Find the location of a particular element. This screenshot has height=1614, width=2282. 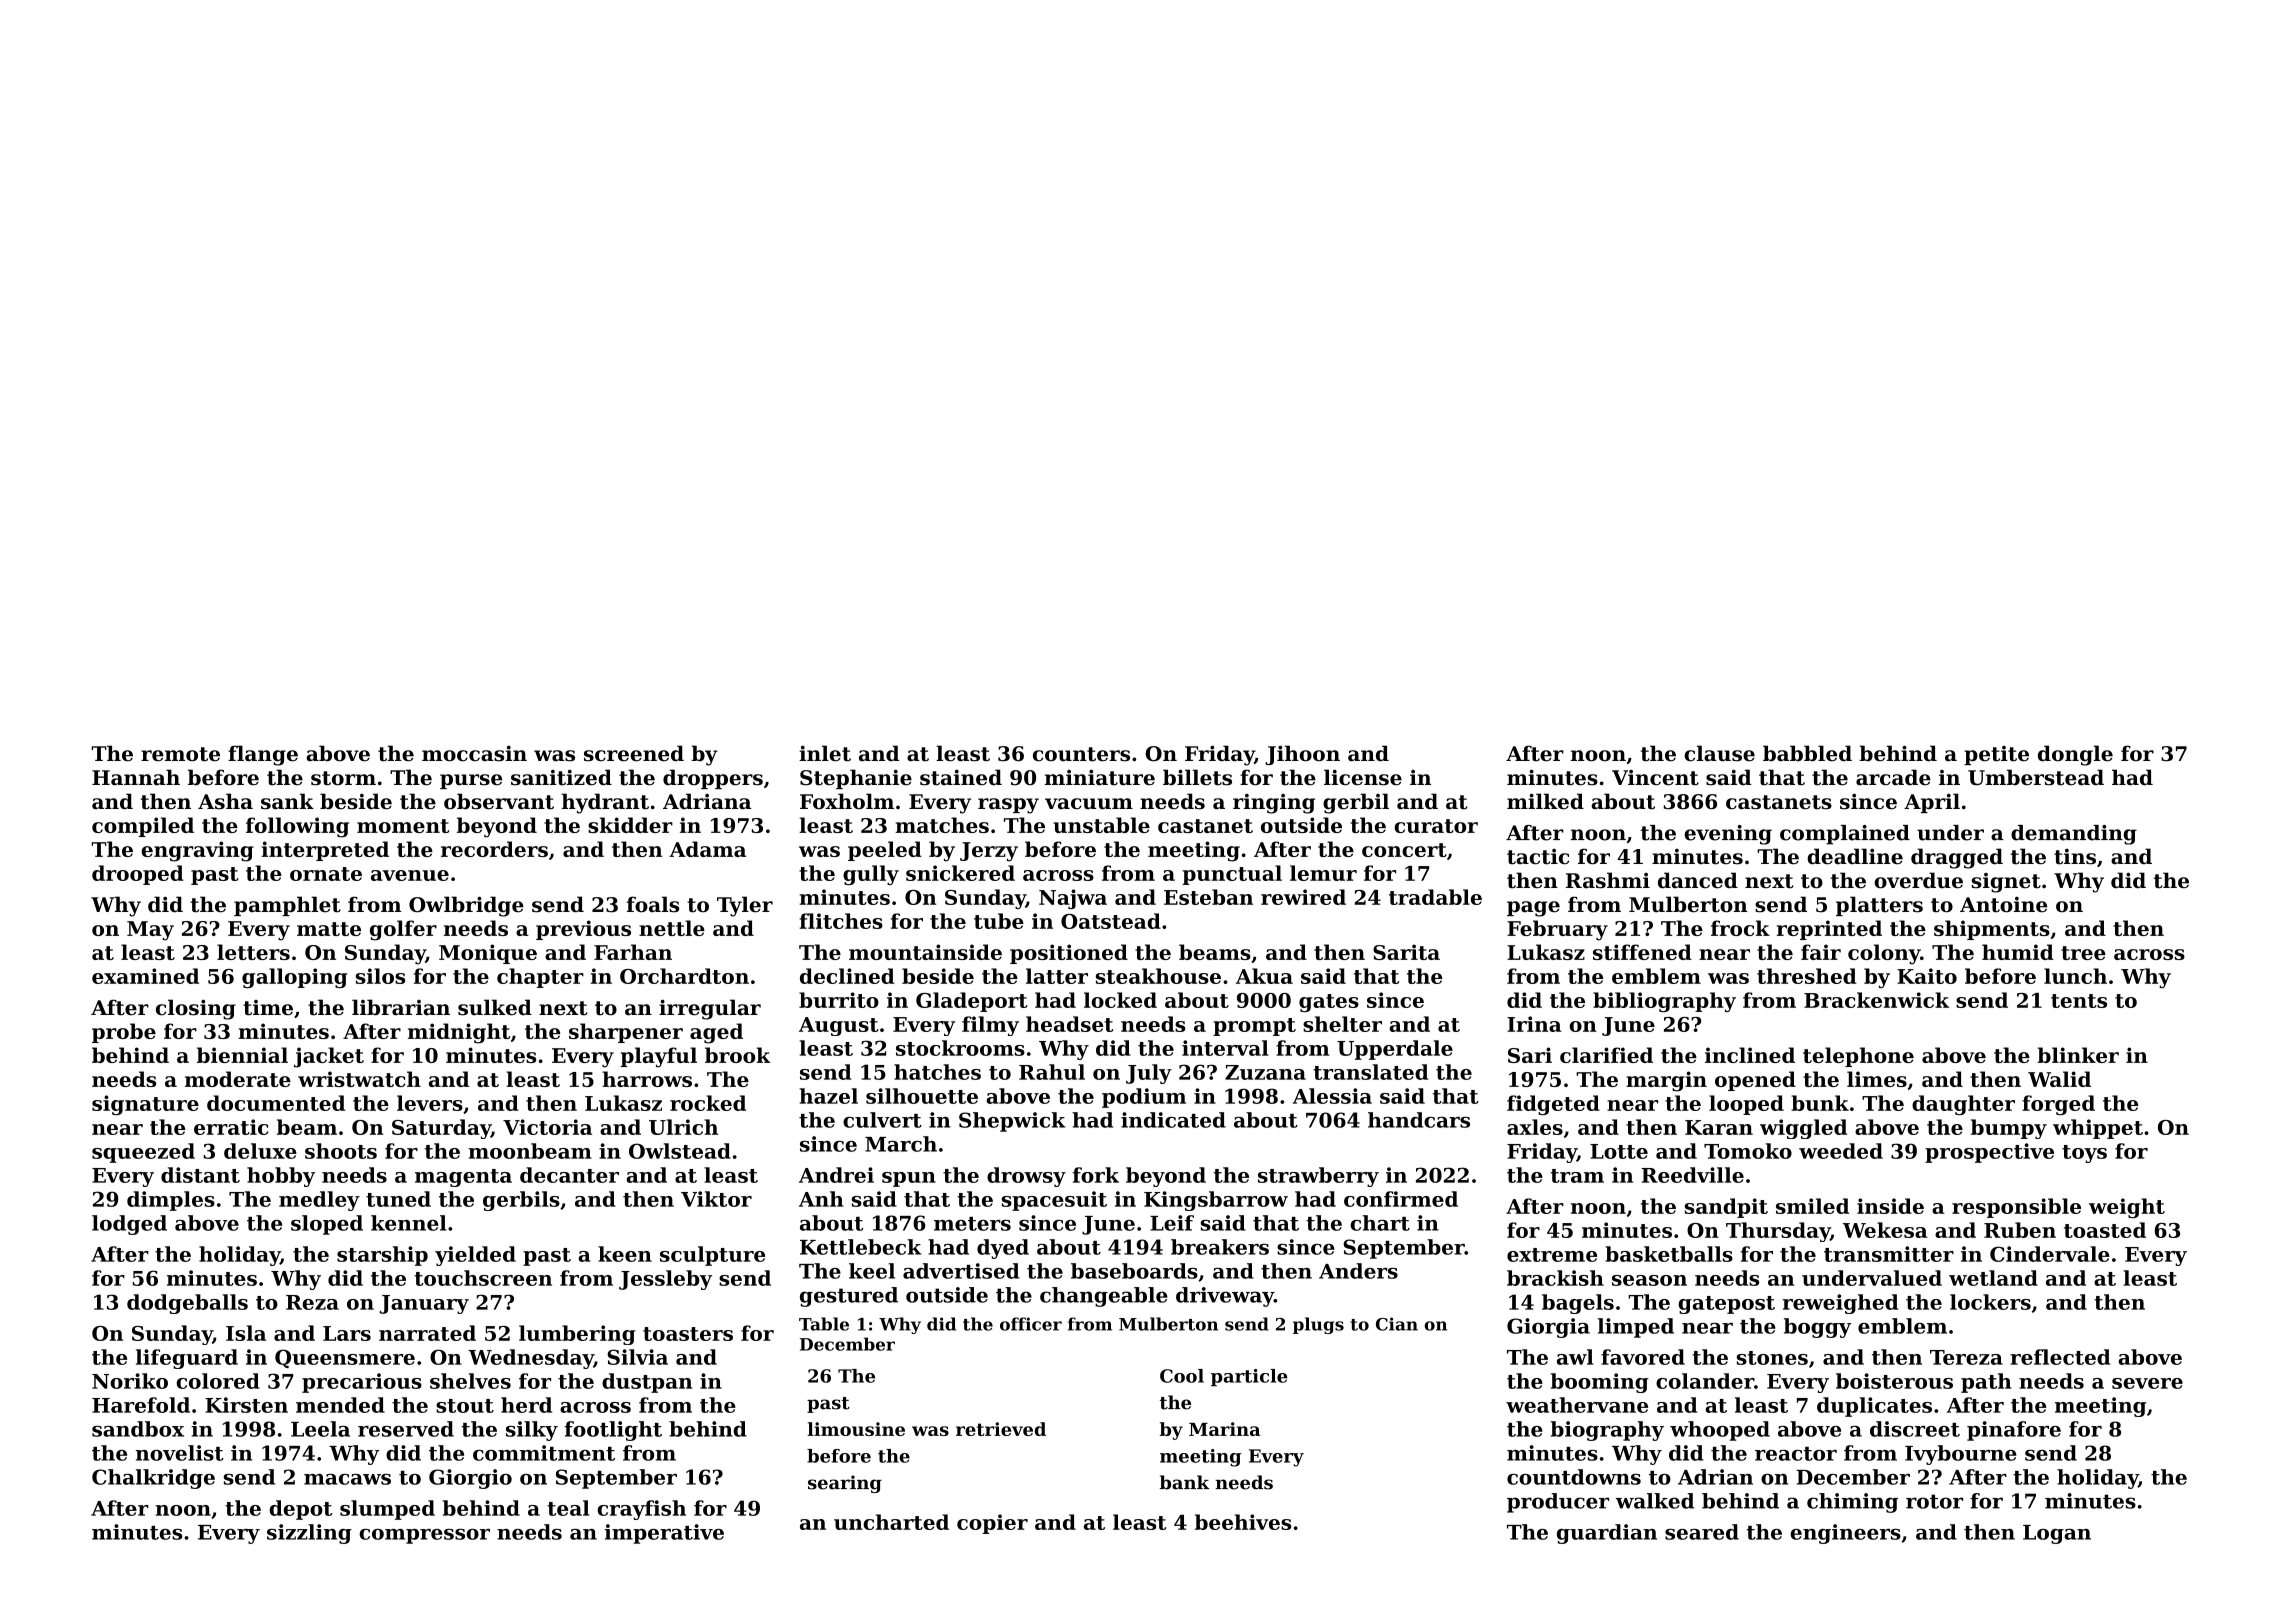

stiffened is located at coordinates (1642, 952).
